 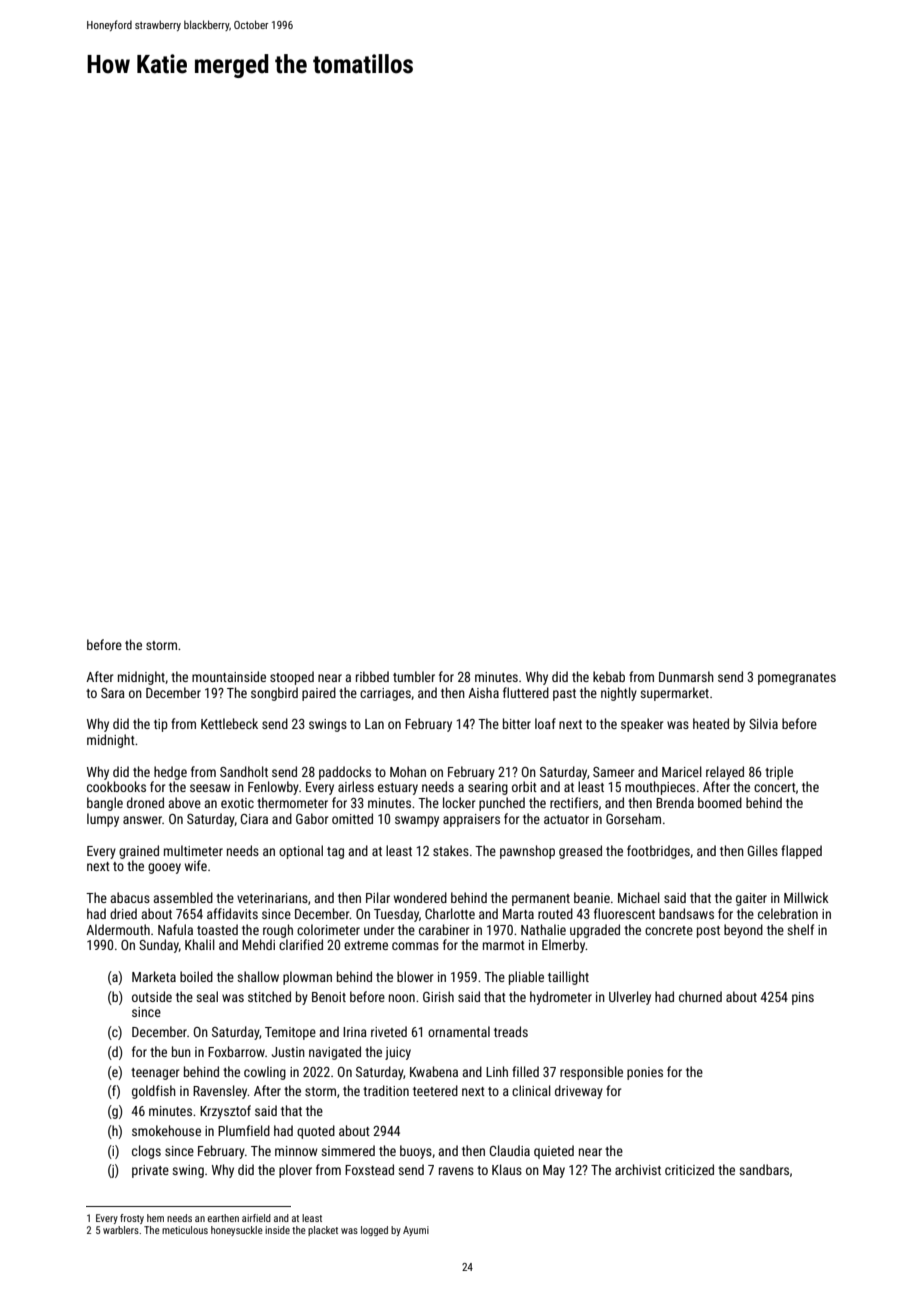 I want to click on plowman, so click(x=307, y=978).
